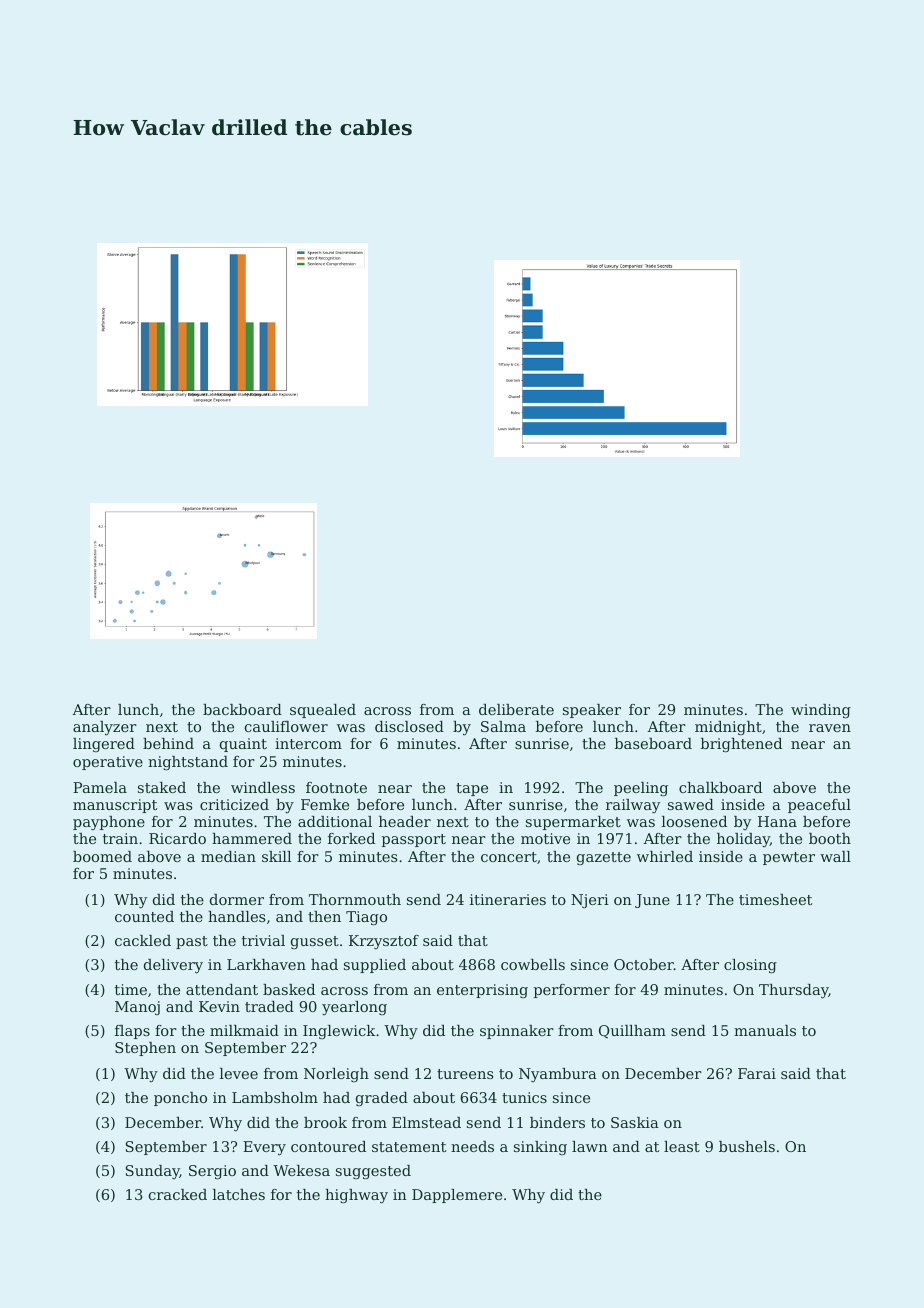  What do you see at coordinates (516, 709) in the screenshot?
I see `deliberate` at bounding box center [516, 709].
